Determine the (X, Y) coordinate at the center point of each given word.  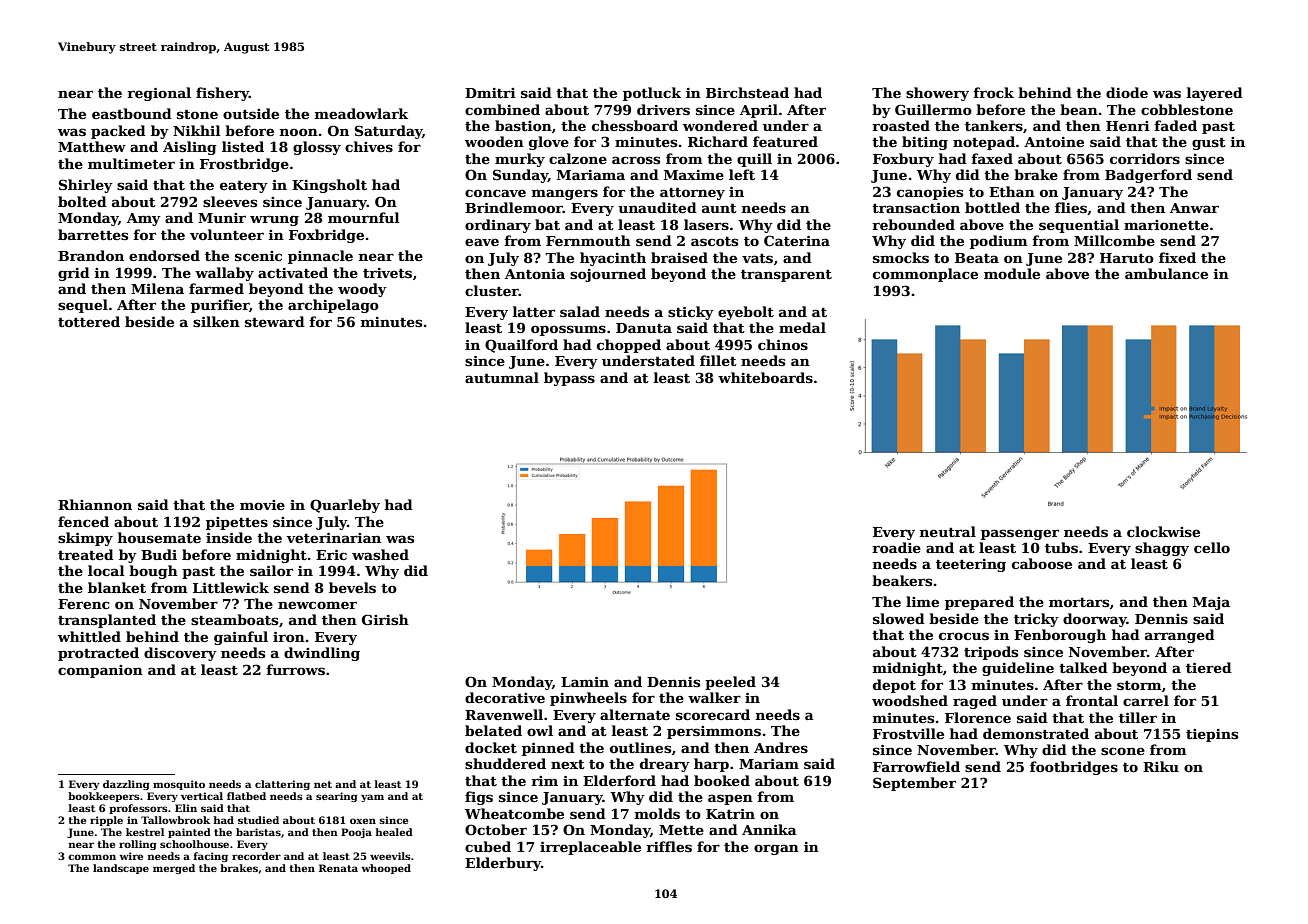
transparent (786, 276)
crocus (964, 636)
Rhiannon (95, 504)
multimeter (131, 163)
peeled (730, 683)
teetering (971, 565)
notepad (984, 143)
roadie (896, 547)
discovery (180, 654)
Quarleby (345, 506)
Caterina (797, 240)
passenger (1020, 534)
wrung (274, 220)
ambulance (1166, 273)
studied (258, 820)
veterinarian (333, 538)
